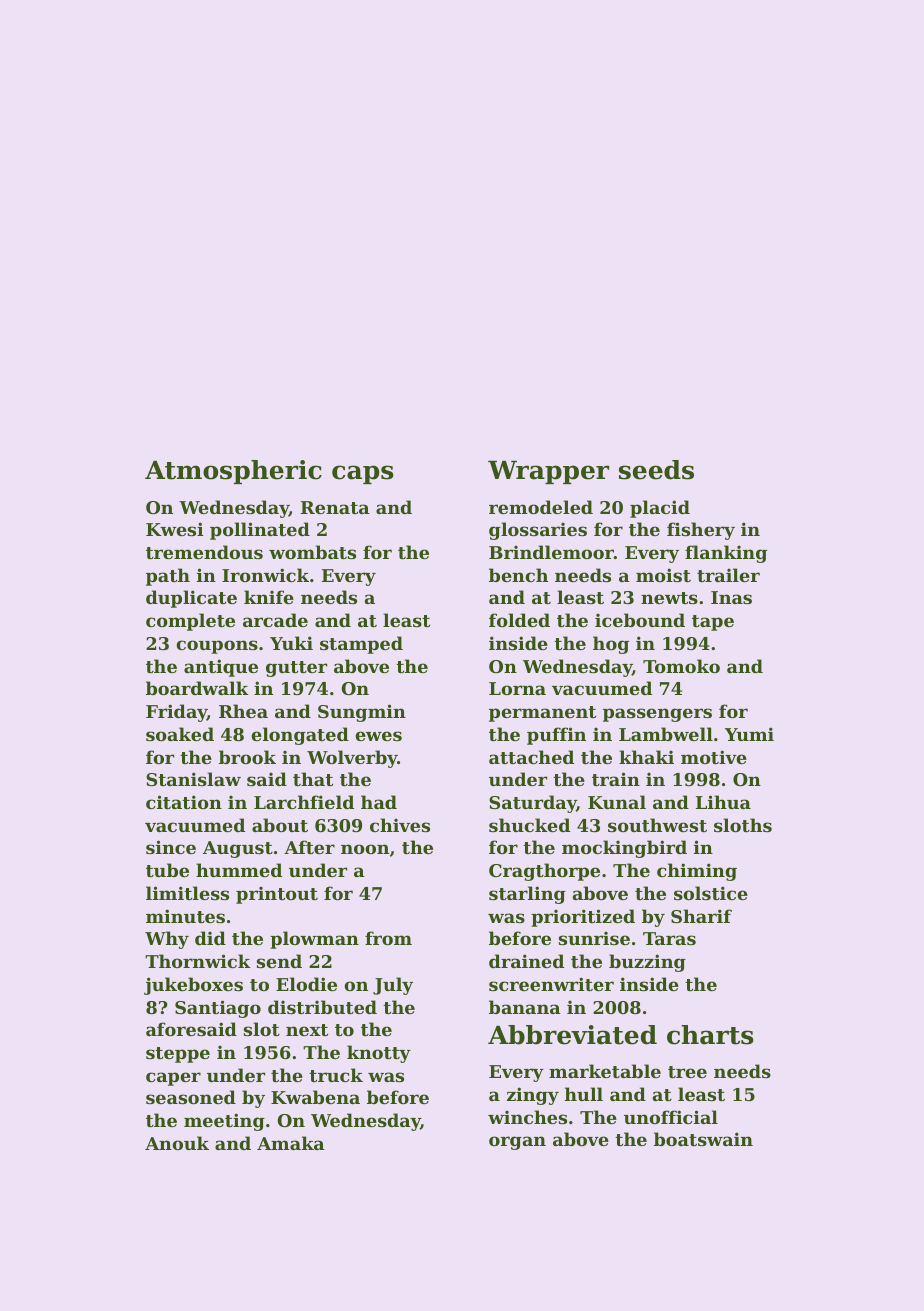 The image size is (924, 1311). What do you see at coordinates (388, 938) in the screenshot?
I see `from` at bounding box center [388, 938].
